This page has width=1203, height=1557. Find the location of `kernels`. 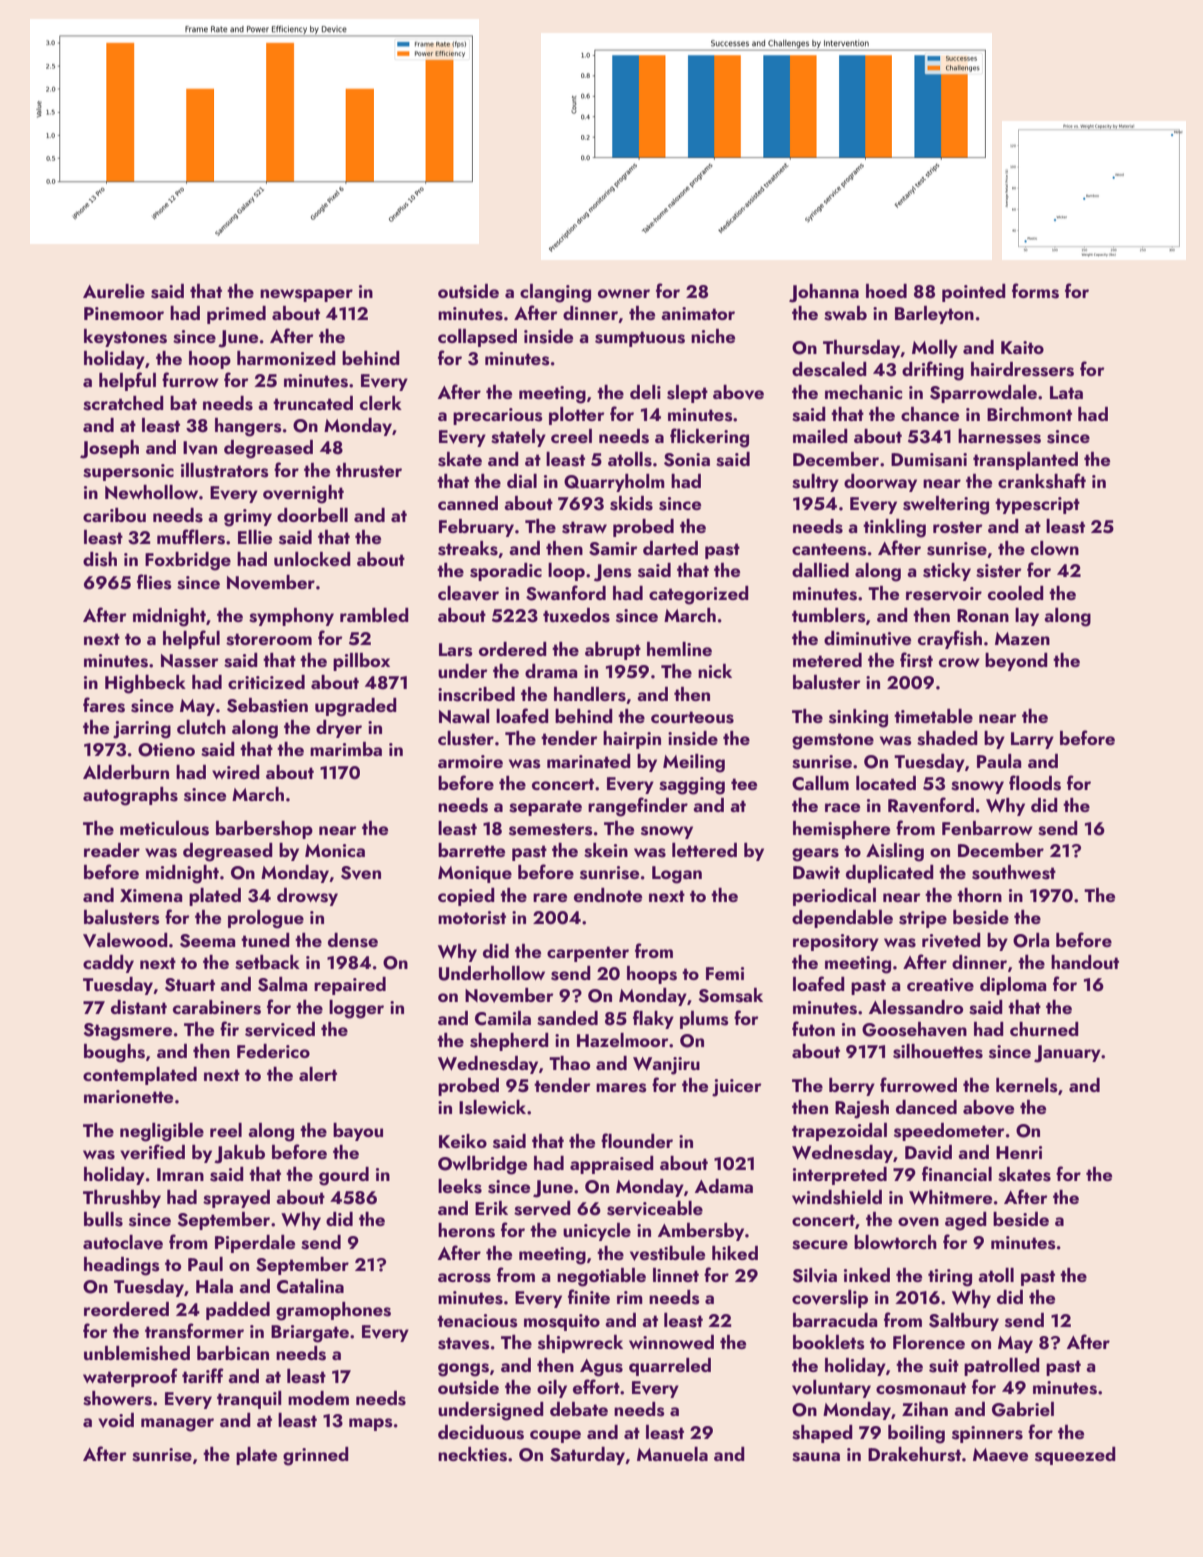

kernels is located at coordinates (1027, 1085).
